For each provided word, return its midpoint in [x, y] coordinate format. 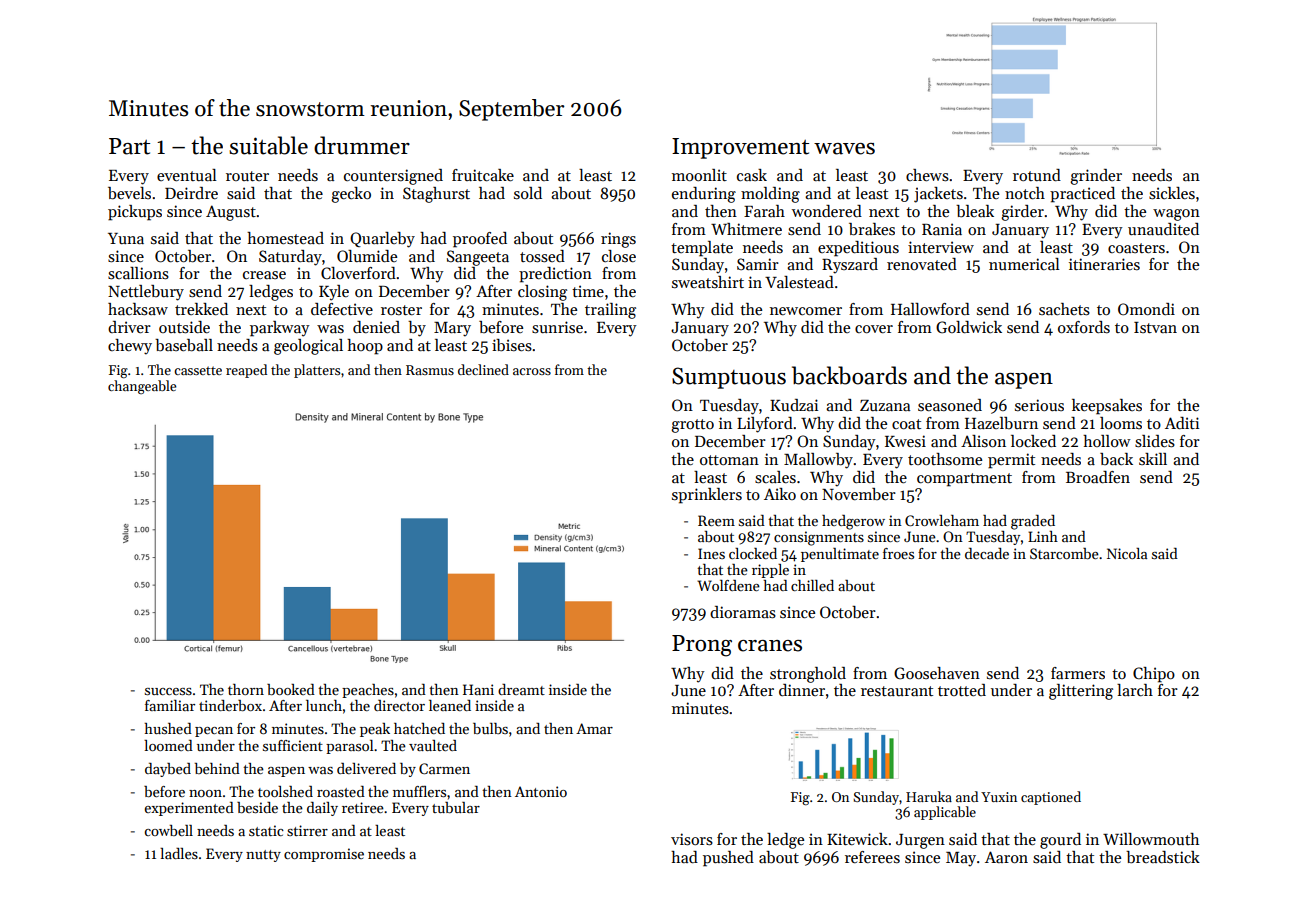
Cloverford [358, 273]
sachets [1064, 309]
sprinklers [707, 496]
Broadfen [1098, 477]
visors [692, 839]
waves [844, 149]
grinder [1096, 177]
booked [291, 689]
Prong [702, 646]
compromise [324, 855]
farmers [1078, 673]
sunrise [557, 327]
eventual [187, 175]
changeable [142, 387]
